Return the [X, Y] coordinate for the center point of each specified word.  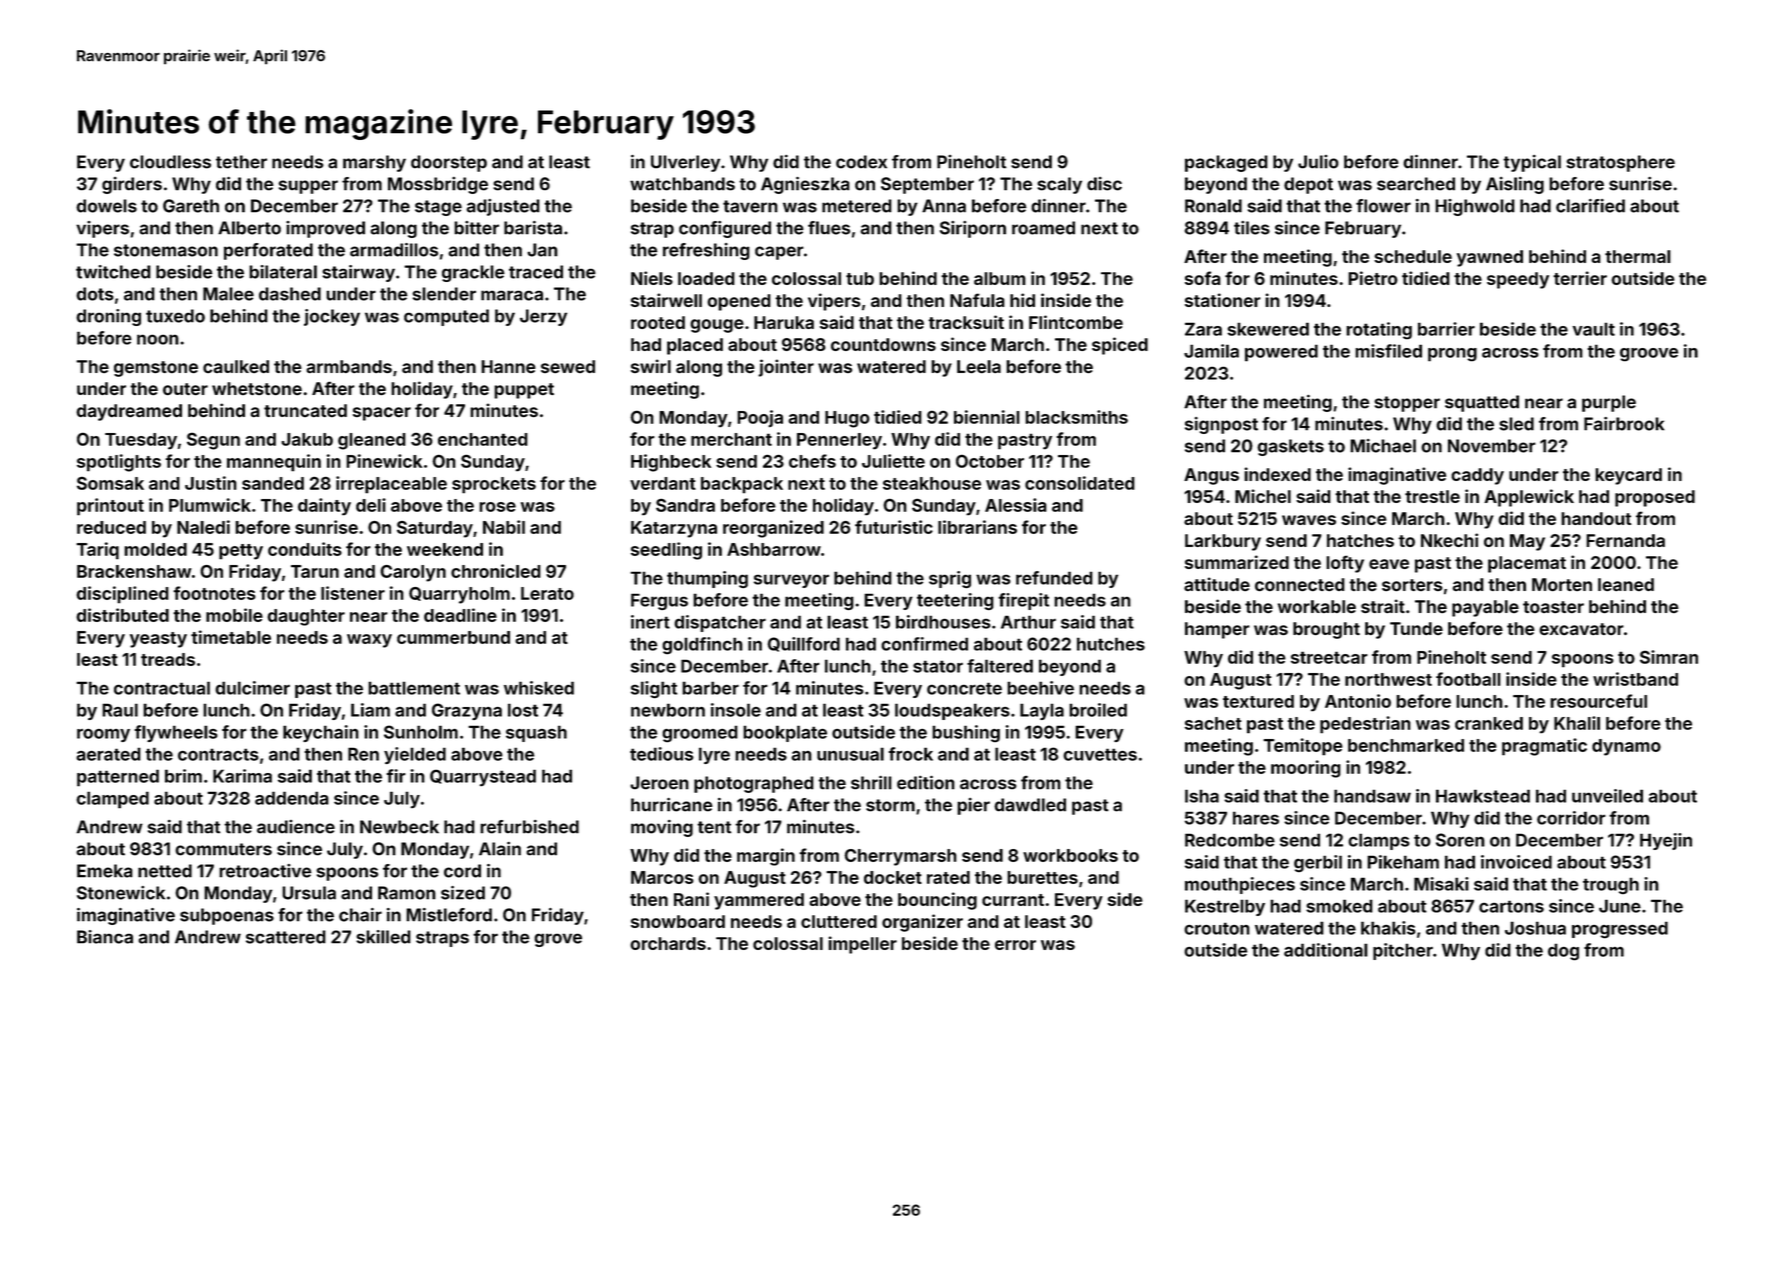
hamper [1217, 630]
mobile [234, 615]
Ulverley [685, 163]
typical [1532, 163]
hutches [1111, 644]
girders [132, 185]
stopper [1407, 404]
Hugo [847, 419]
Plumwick [210, 505]
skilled [383, 937]
